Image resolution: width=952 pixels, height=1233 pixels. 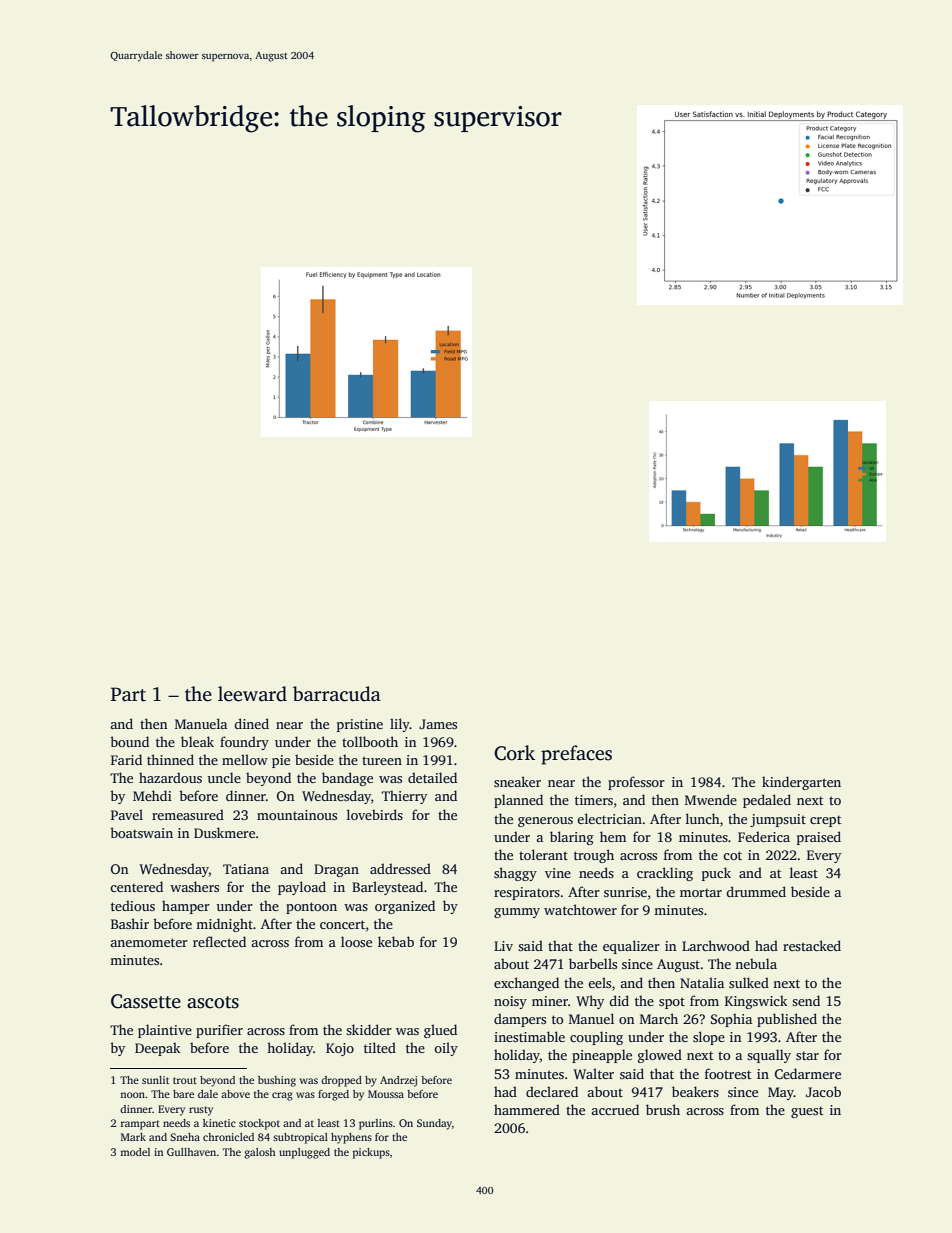 I want to click on barracuda, so click(x=337, y=694).
